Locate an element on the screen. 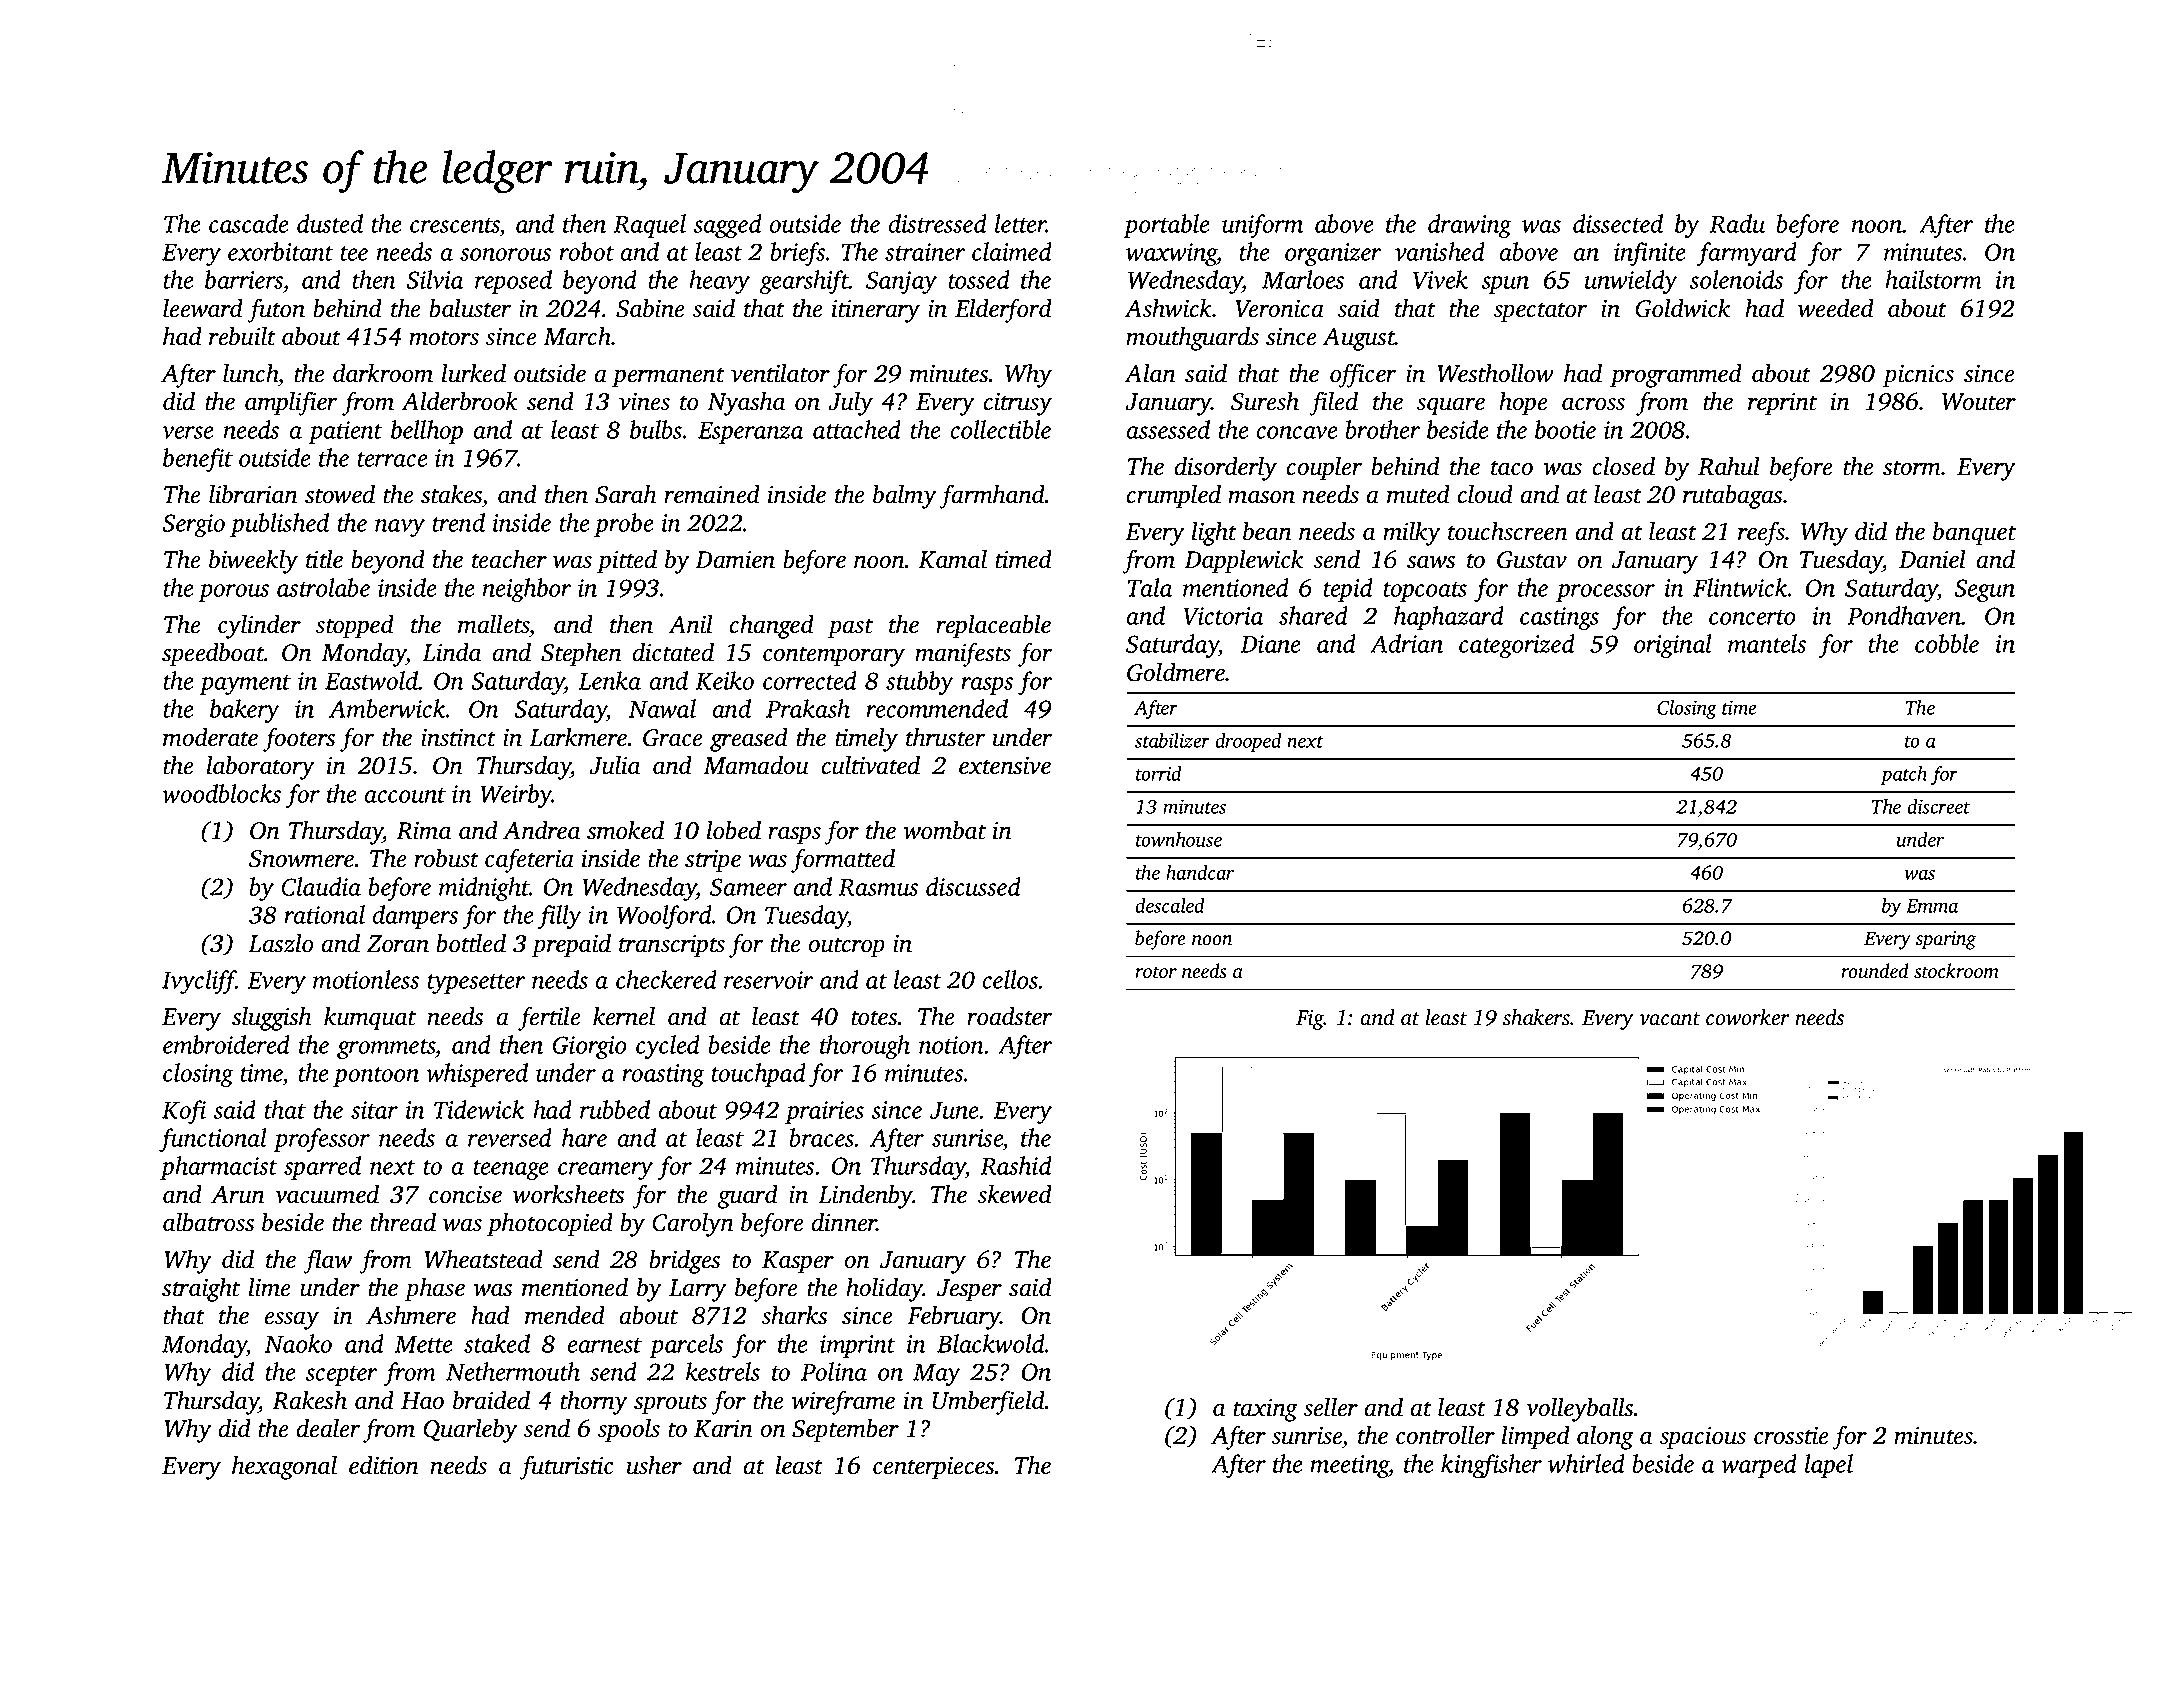  cascade is located at coordinates (249, 223).
